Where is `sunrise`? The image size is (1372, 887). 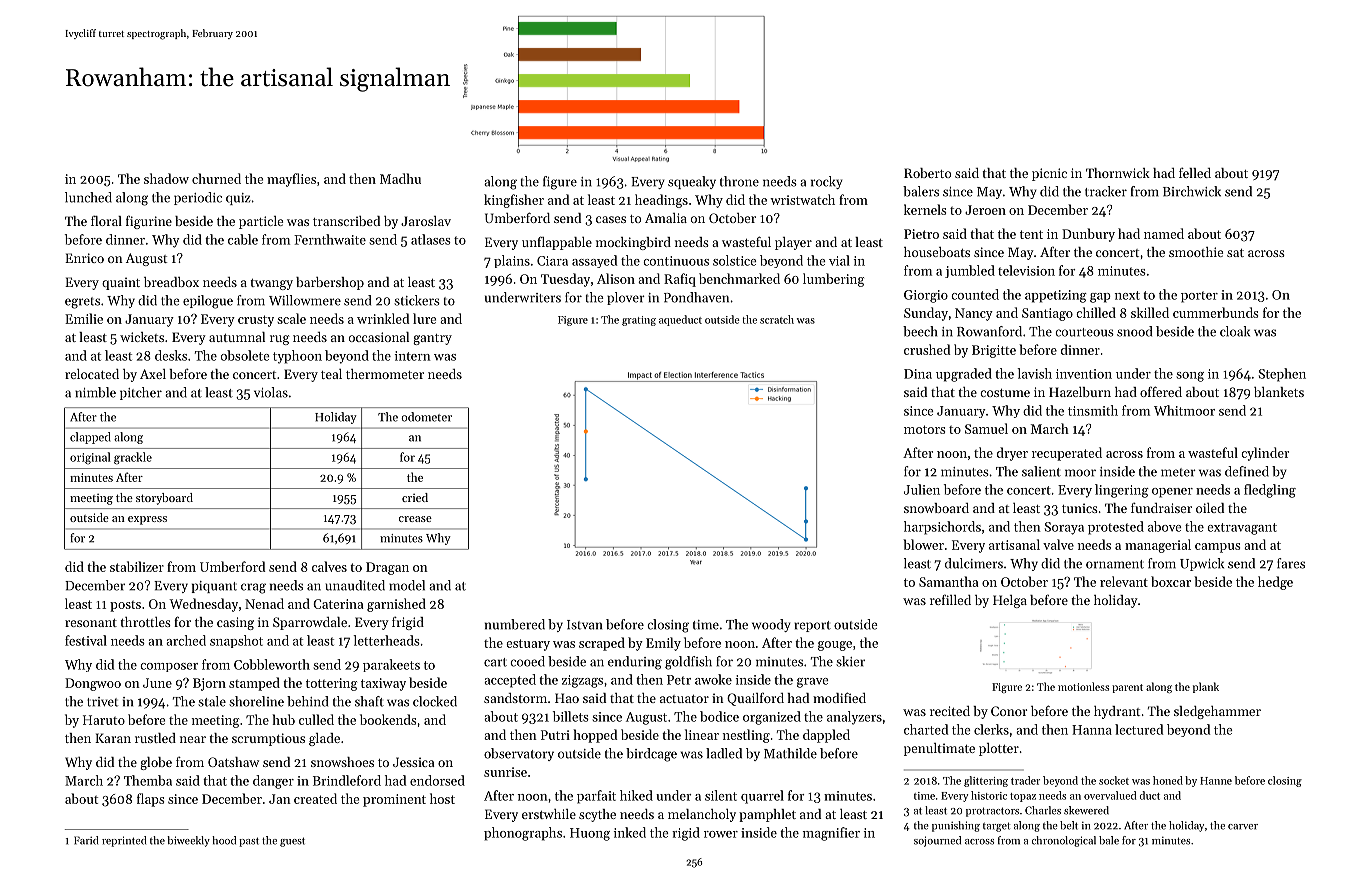 sunrise is located at coordinates (505, 772).
